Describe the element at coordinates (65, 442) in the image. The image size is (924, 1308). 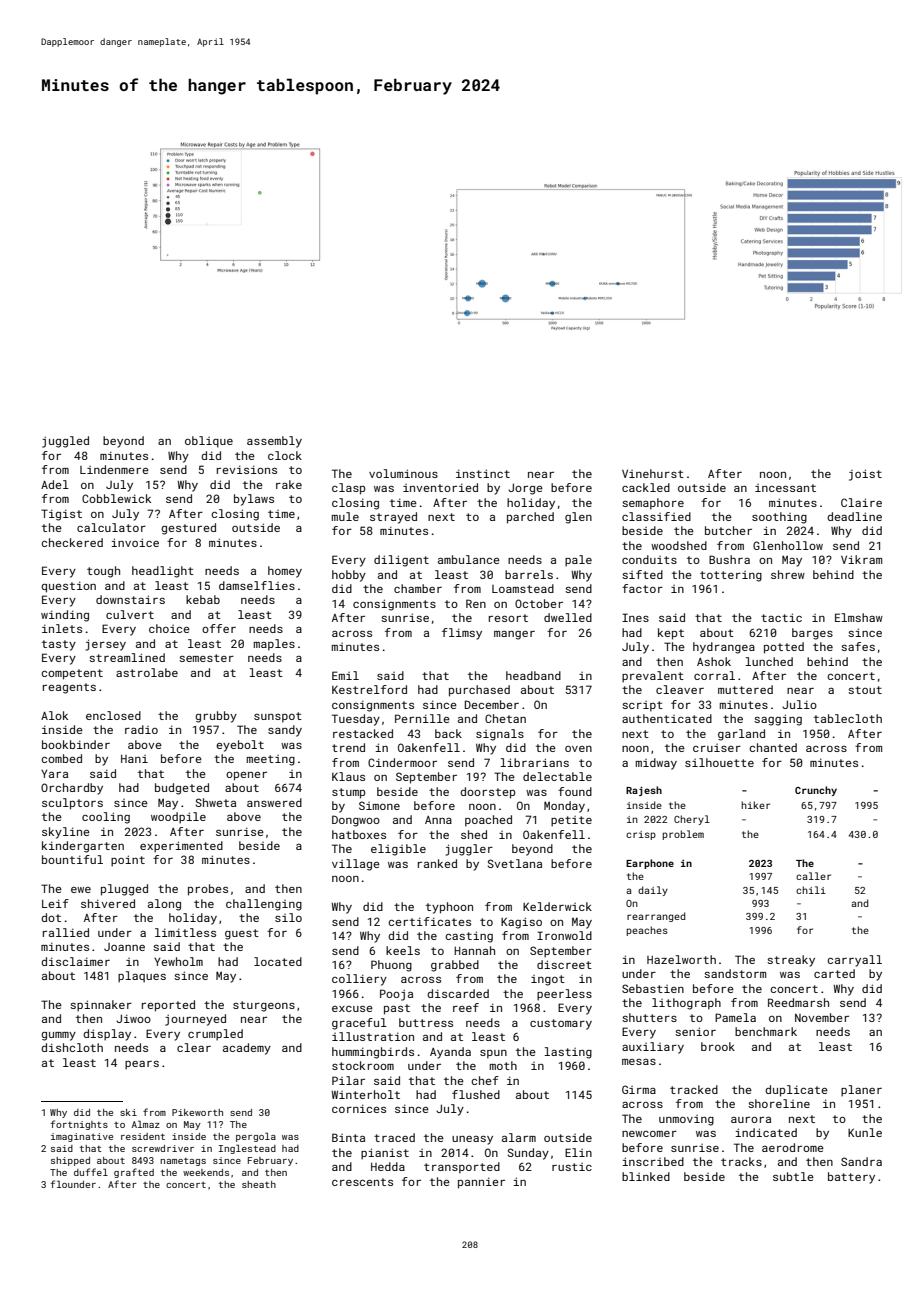
I see `juggled` at that location.
